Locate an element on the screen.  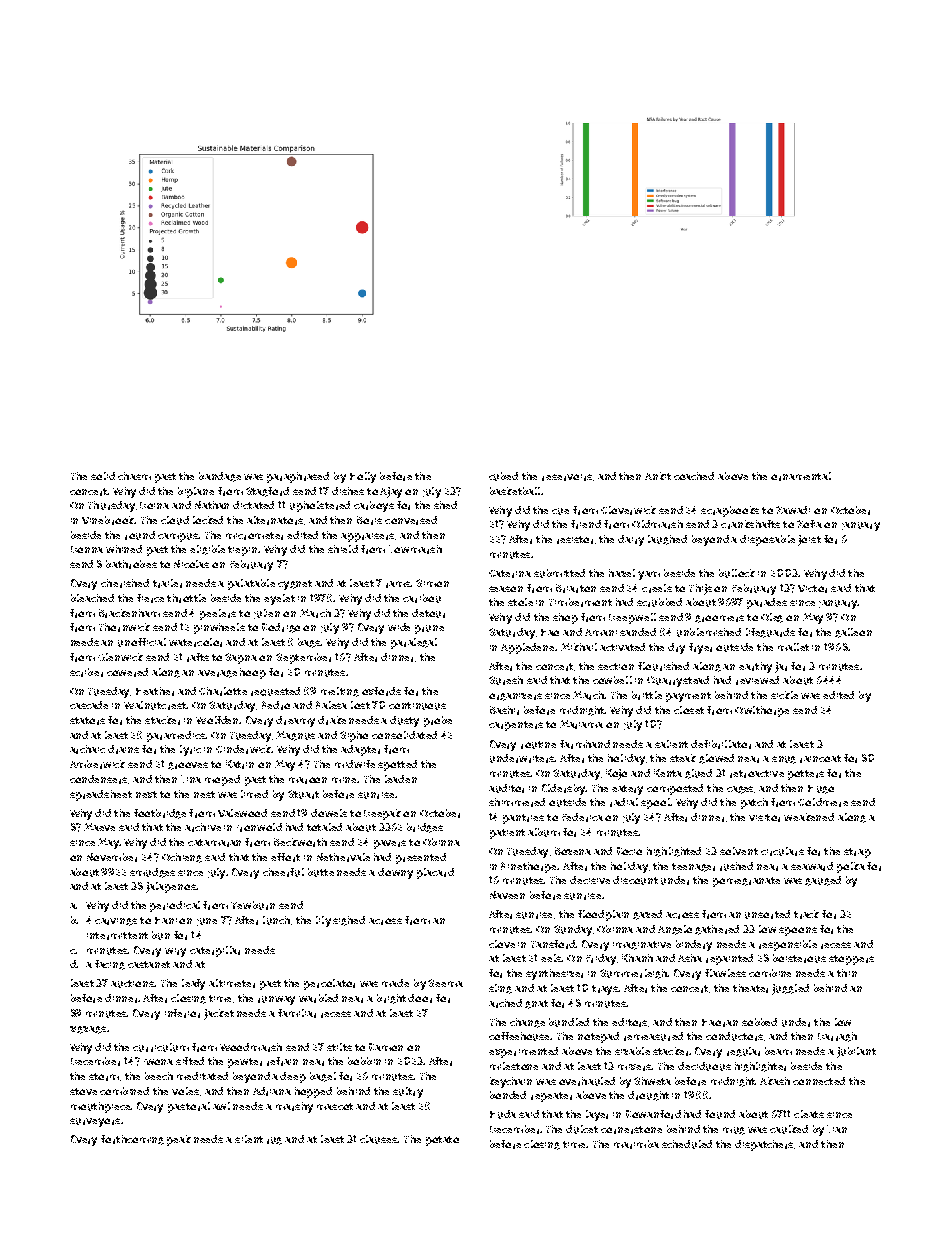
potters is located at coordinates (806, 775).
